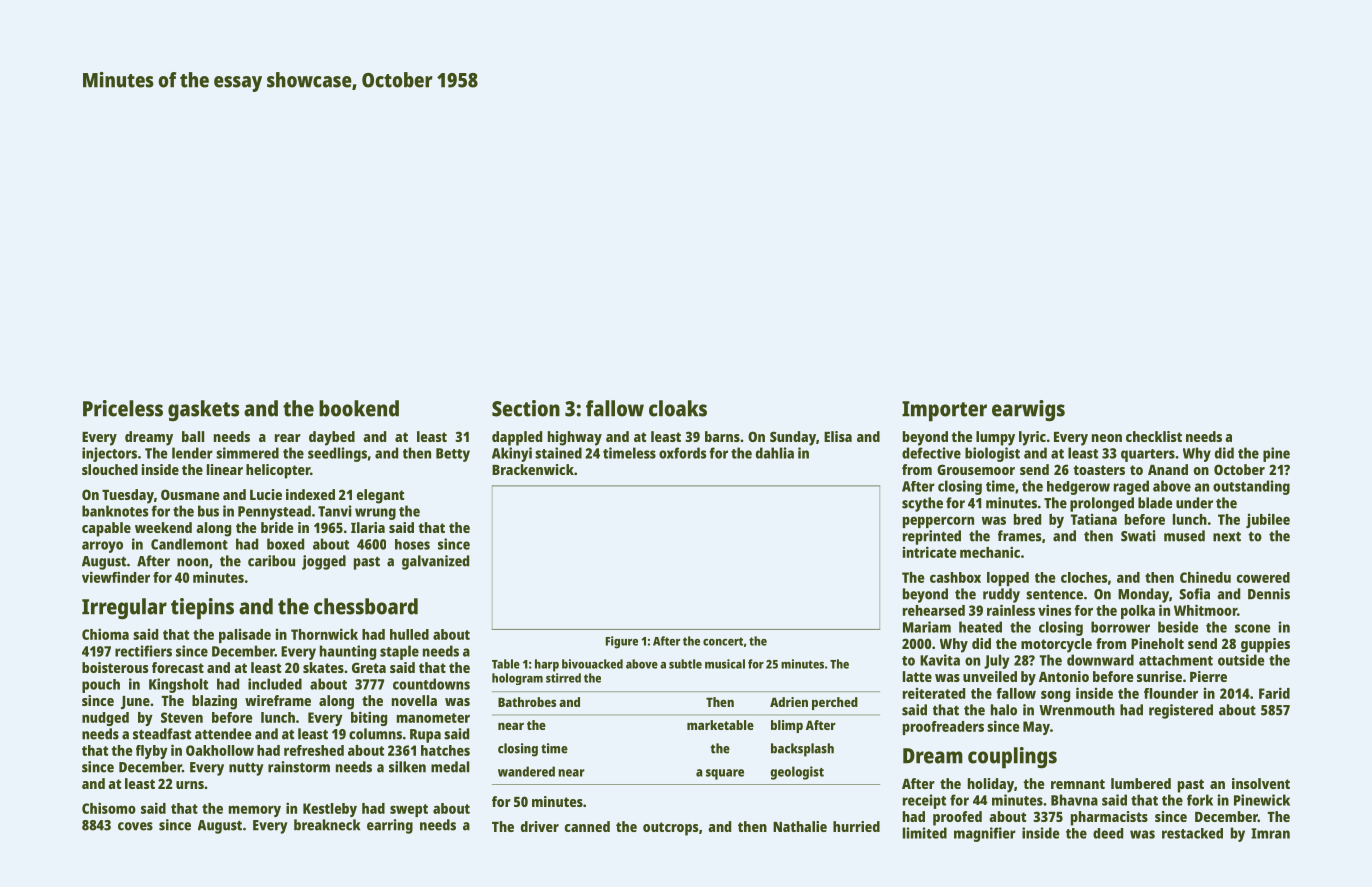 Image resolution: width=1372 pixels, height=887 pixels. I want to click on hologram, so click(517, 679).
